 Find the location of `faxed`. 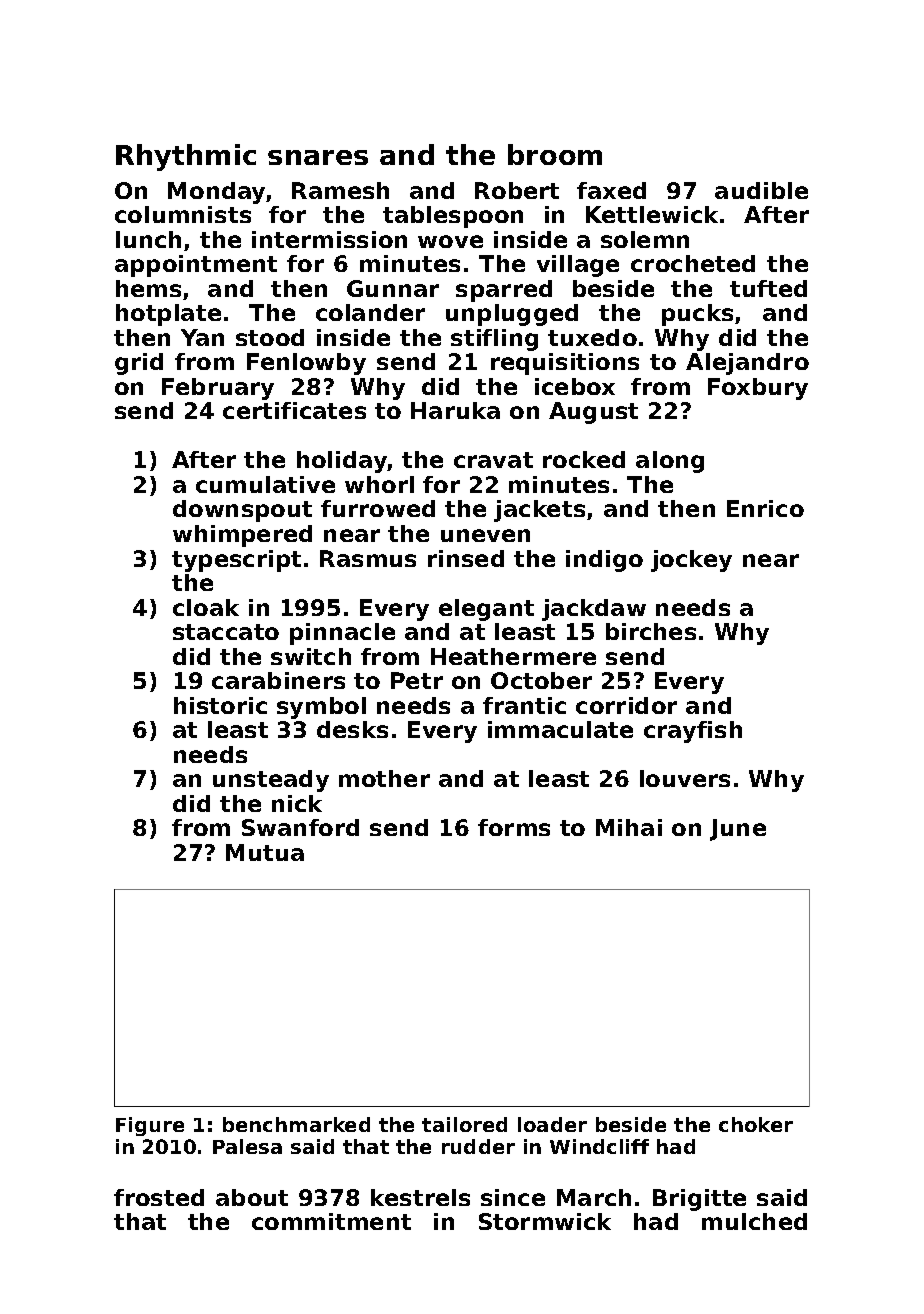

faxed is located at coordinates (611, 190).
